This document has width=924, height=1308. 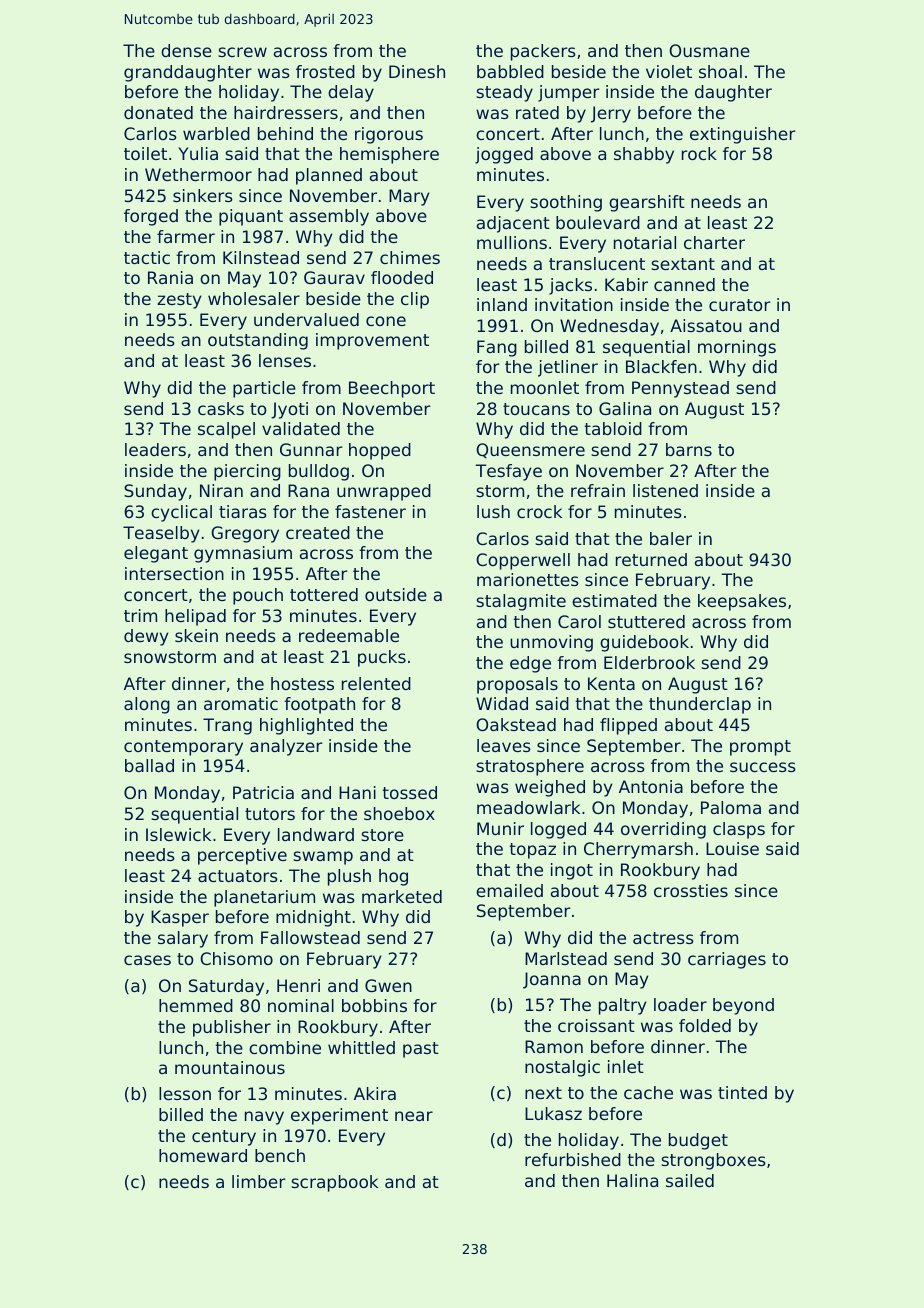 What do you see at coordinates (647, 203) in the document?
I see `gearshift` at bounding box center [647, 203].
